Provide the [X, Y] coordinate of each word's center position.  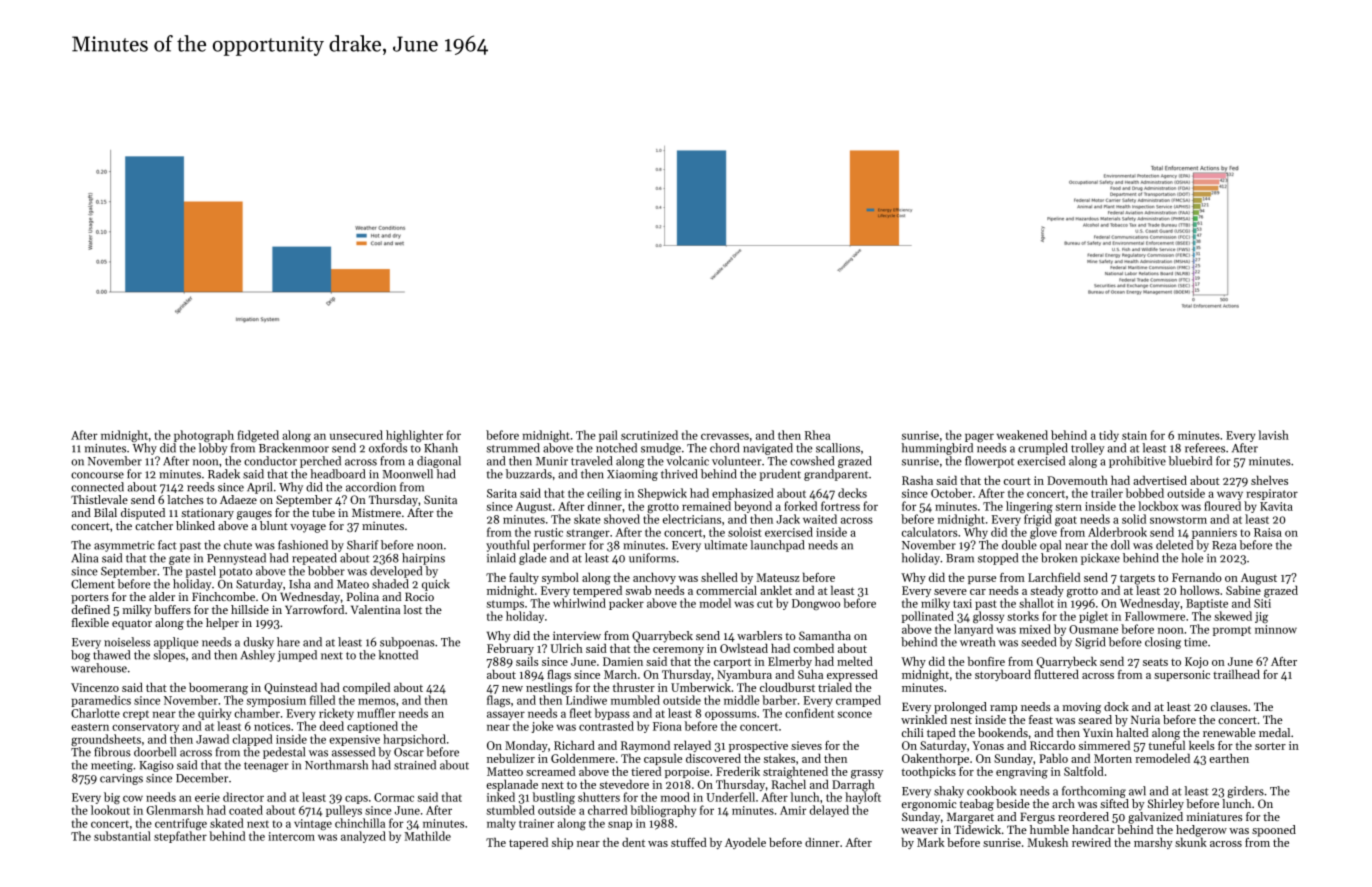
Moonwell [408, 474]
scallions [838, 448]
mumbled [635, 700]
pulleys [344, 811]
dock [1116, 706]
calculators [929, 532]
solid [1134, 519]
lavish [1273, 435]
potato [235, 573]
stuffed [689, 842]
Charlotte [95, 713]
